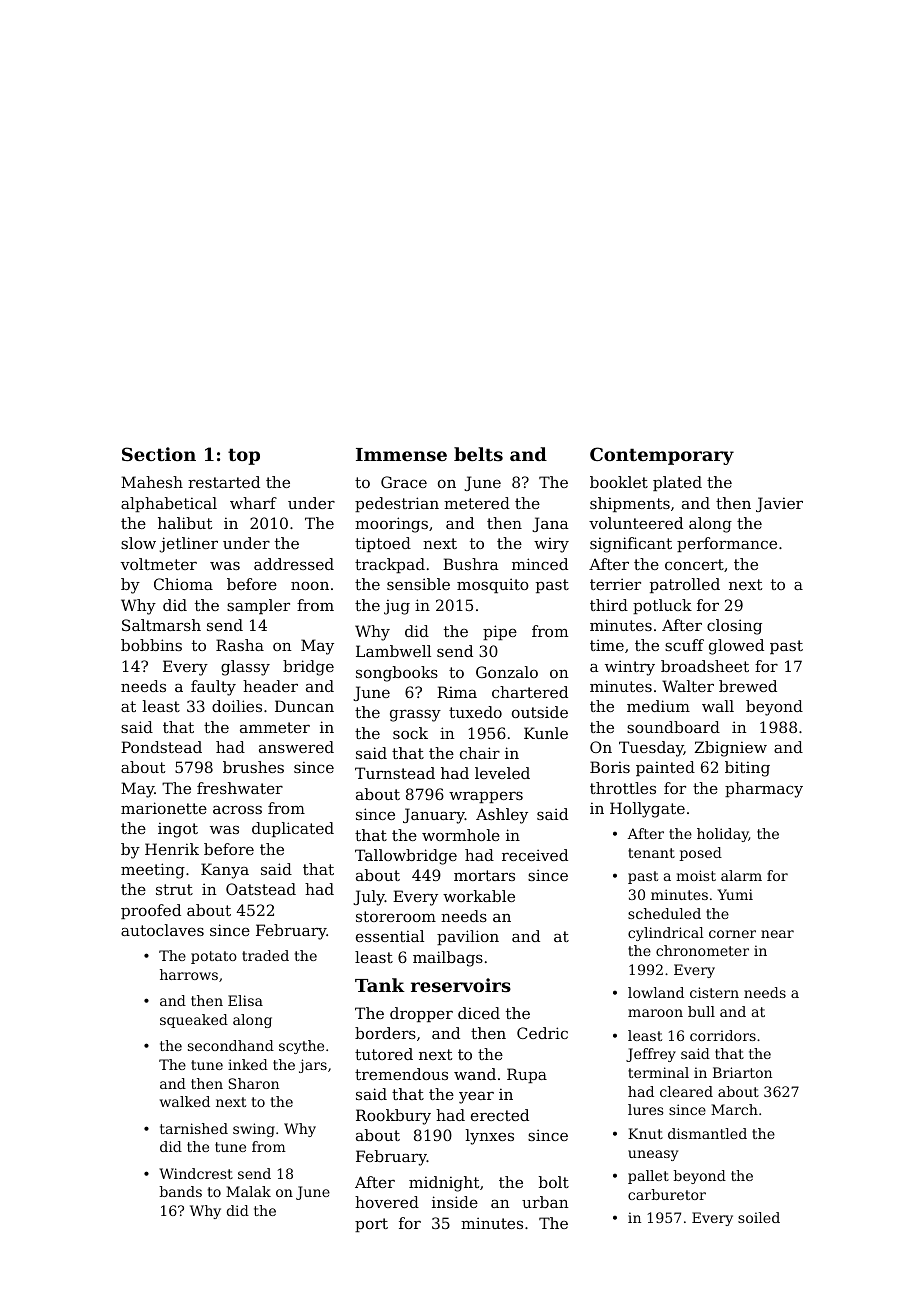  I want to click on bands, so click(181, 1191).
